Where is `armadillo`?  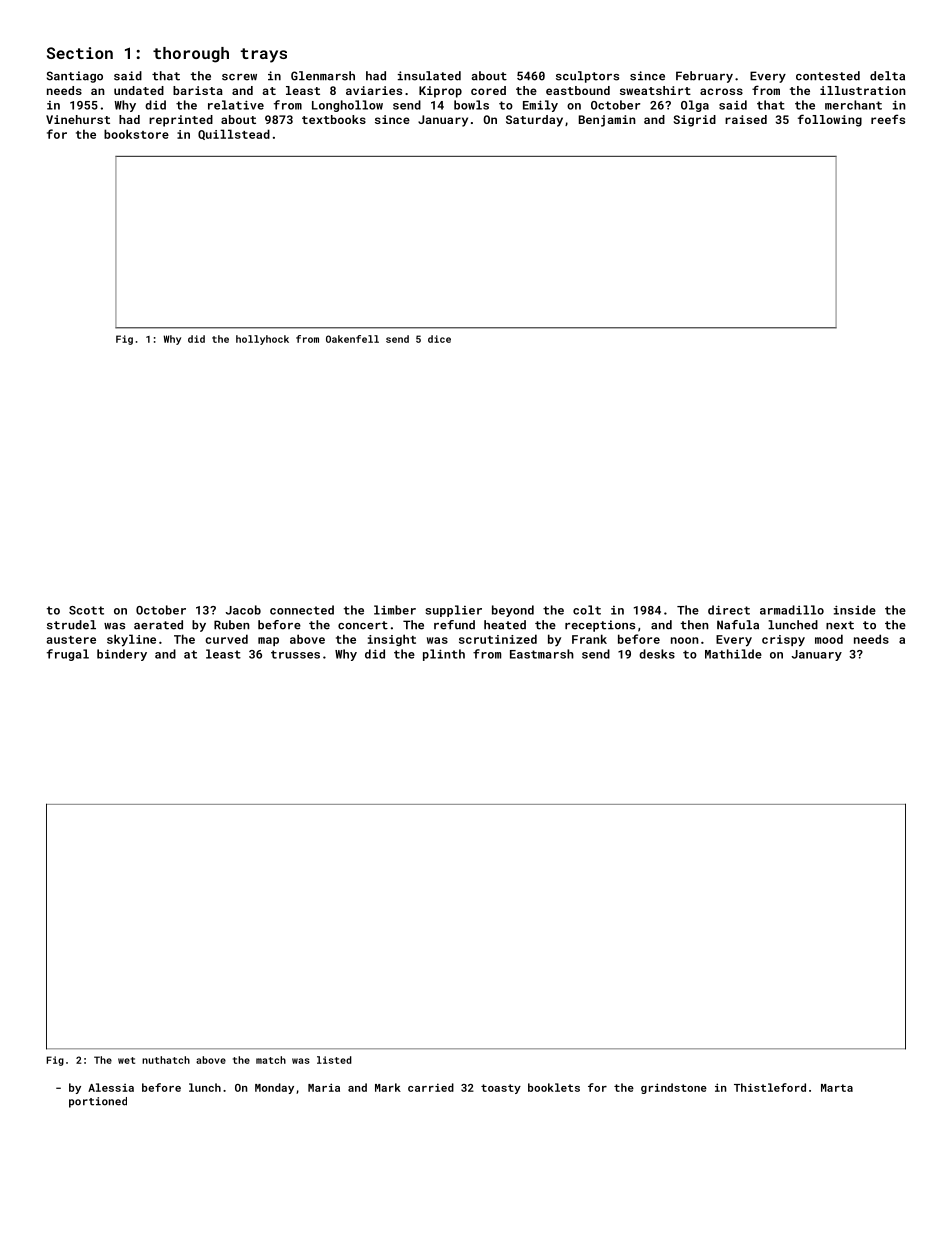 armadillo is located at coordinates (792, 610).
